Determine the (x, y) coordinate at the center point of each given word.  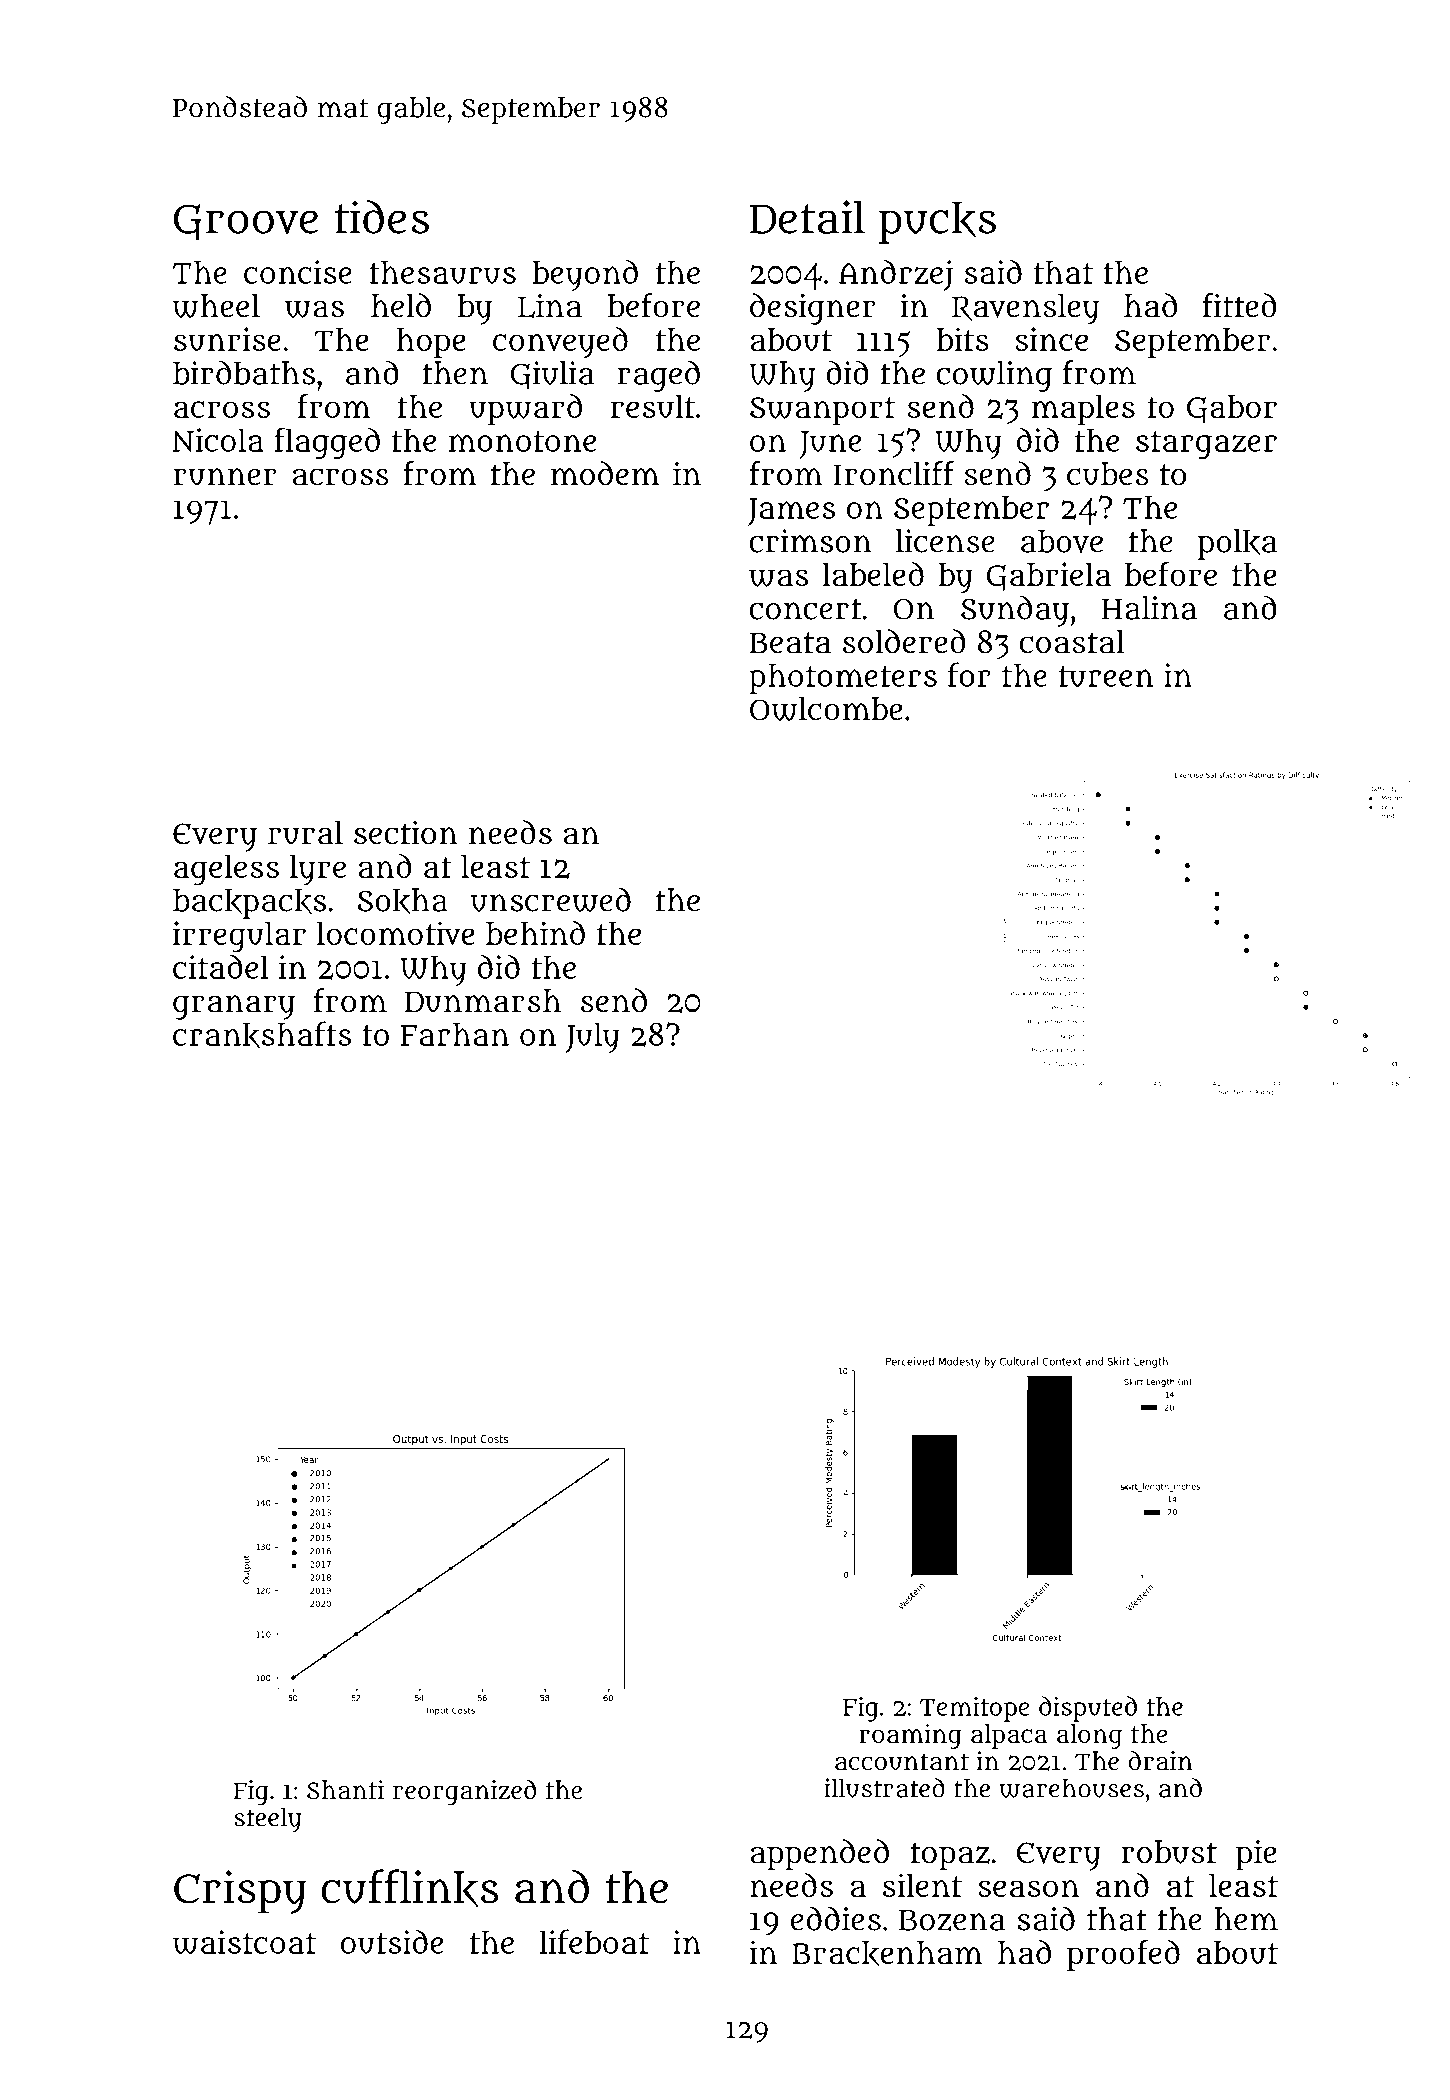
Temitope (974, 1709)
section (405, 832)
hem (1246, 1919)
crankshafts (262, 1034)
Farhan (454, 1034)
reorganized (464, 1793)
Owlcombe (826, 709)
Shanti (345, 1790)
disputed (1088, 1709)
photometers (843, 678)
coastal (1072, 642)
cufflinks (409, 1888)
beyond (585, 275)
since (1051, 339)
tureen (1106, 676)
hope (431, 343)
